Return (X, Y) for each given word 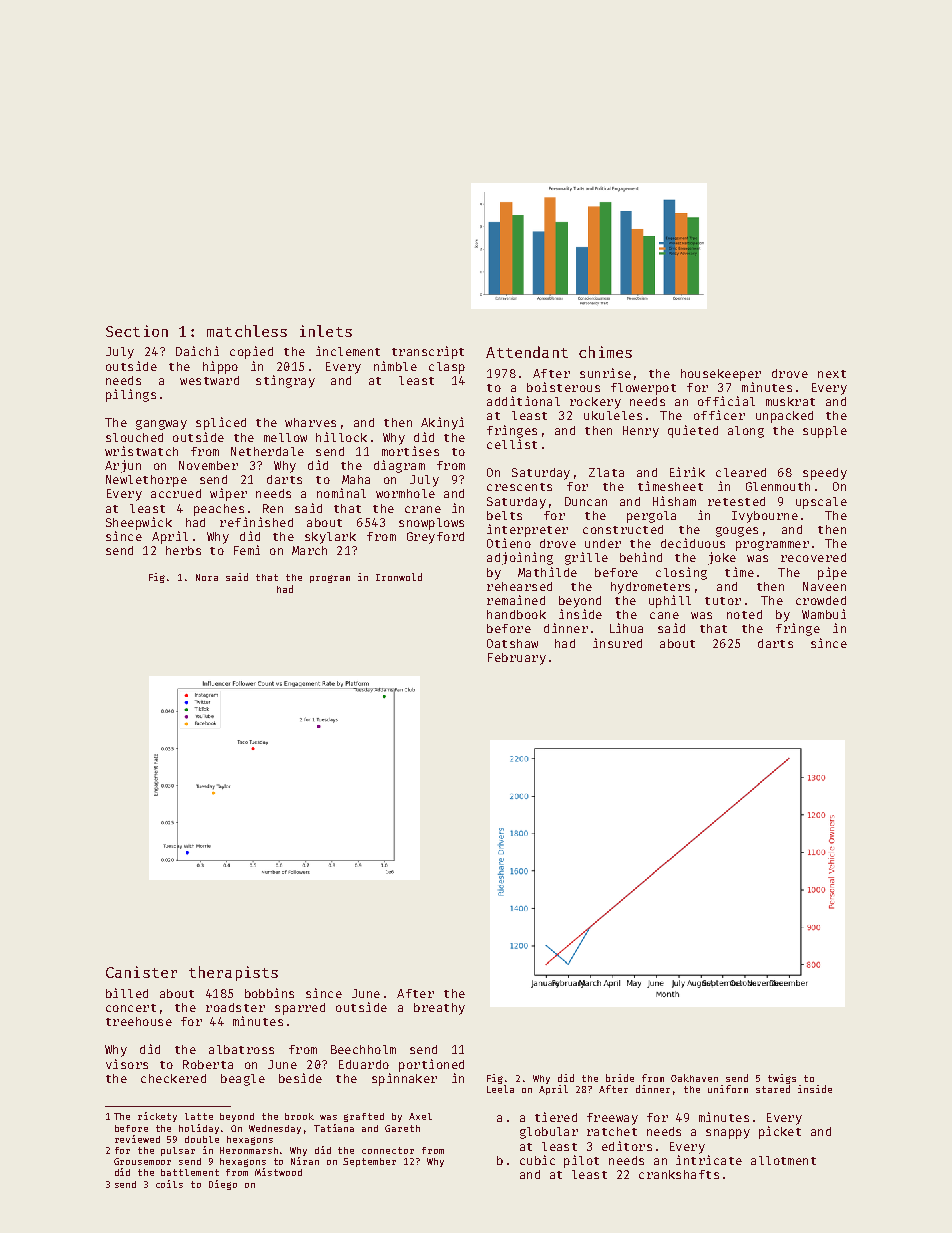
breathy (439, 1009)
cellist (512, 444)
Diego (223, 1185)
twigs (782, 1079)
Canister (141, 972)
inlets (326, 331)
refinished (256, 522)
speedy (825, 474)
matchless (247, 331)
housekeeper (721, 375)
